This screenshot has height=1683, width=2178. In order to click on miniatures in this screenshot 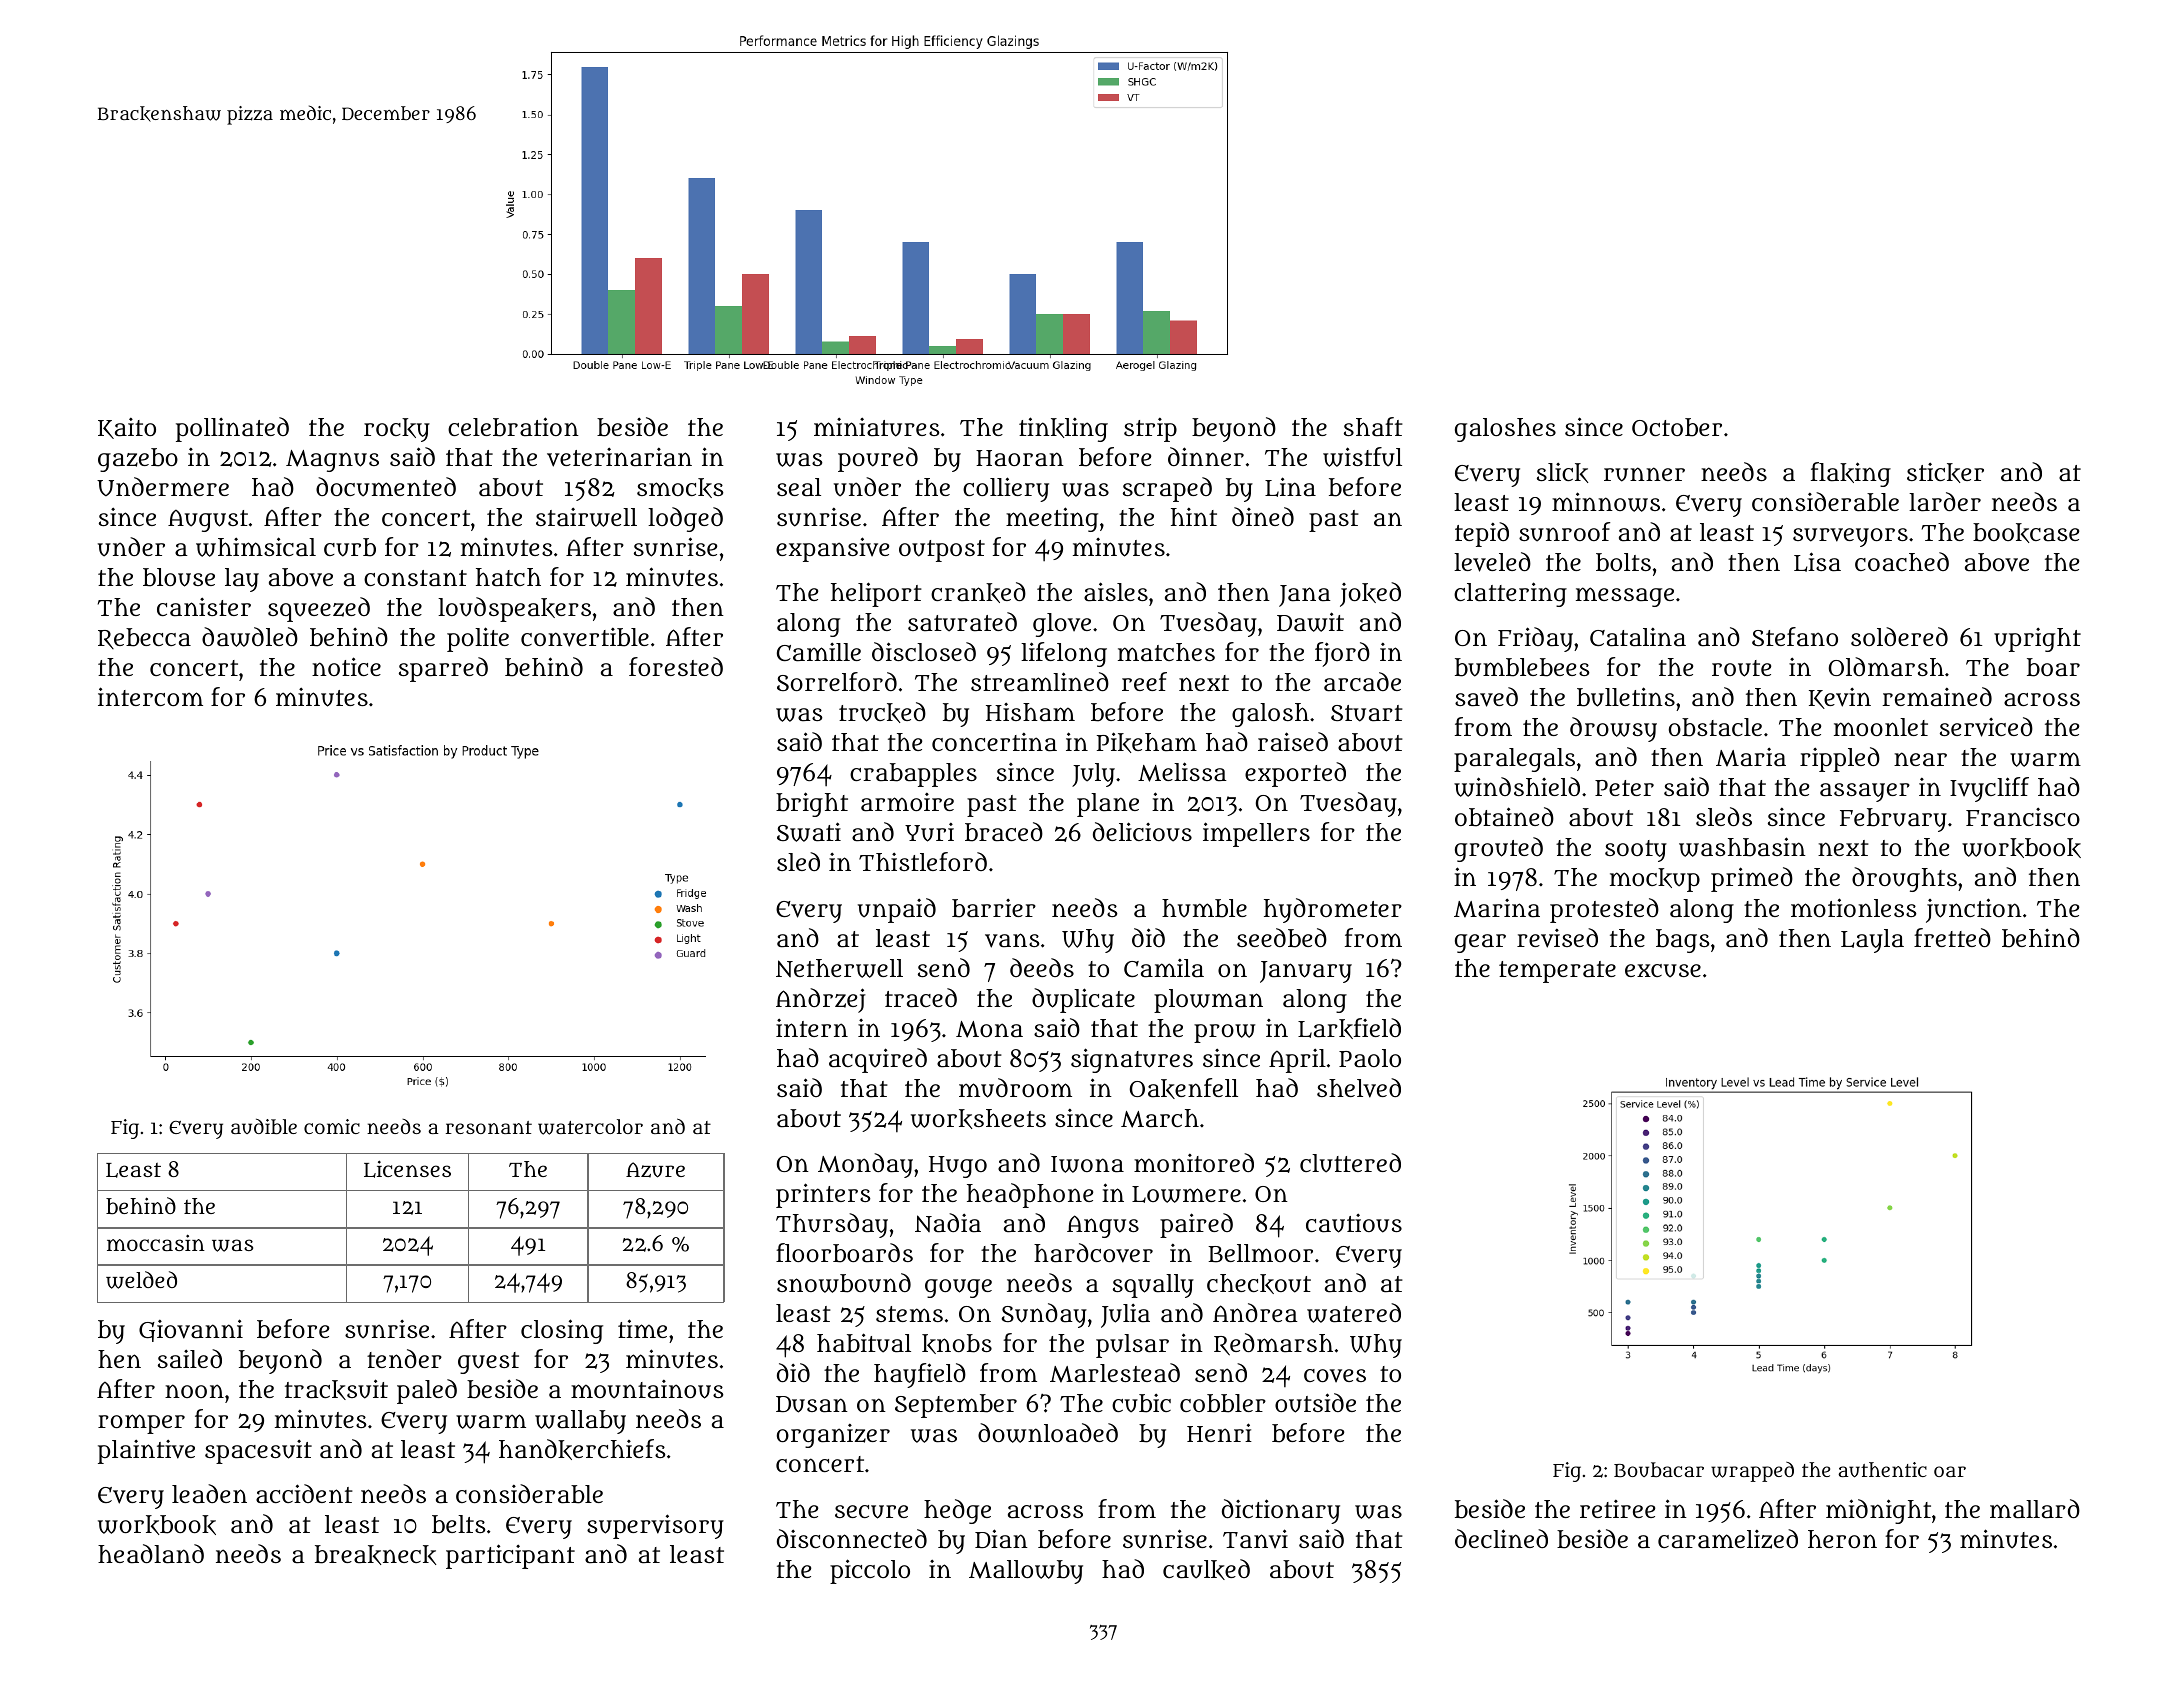, I will do `click(877, 427)`.
